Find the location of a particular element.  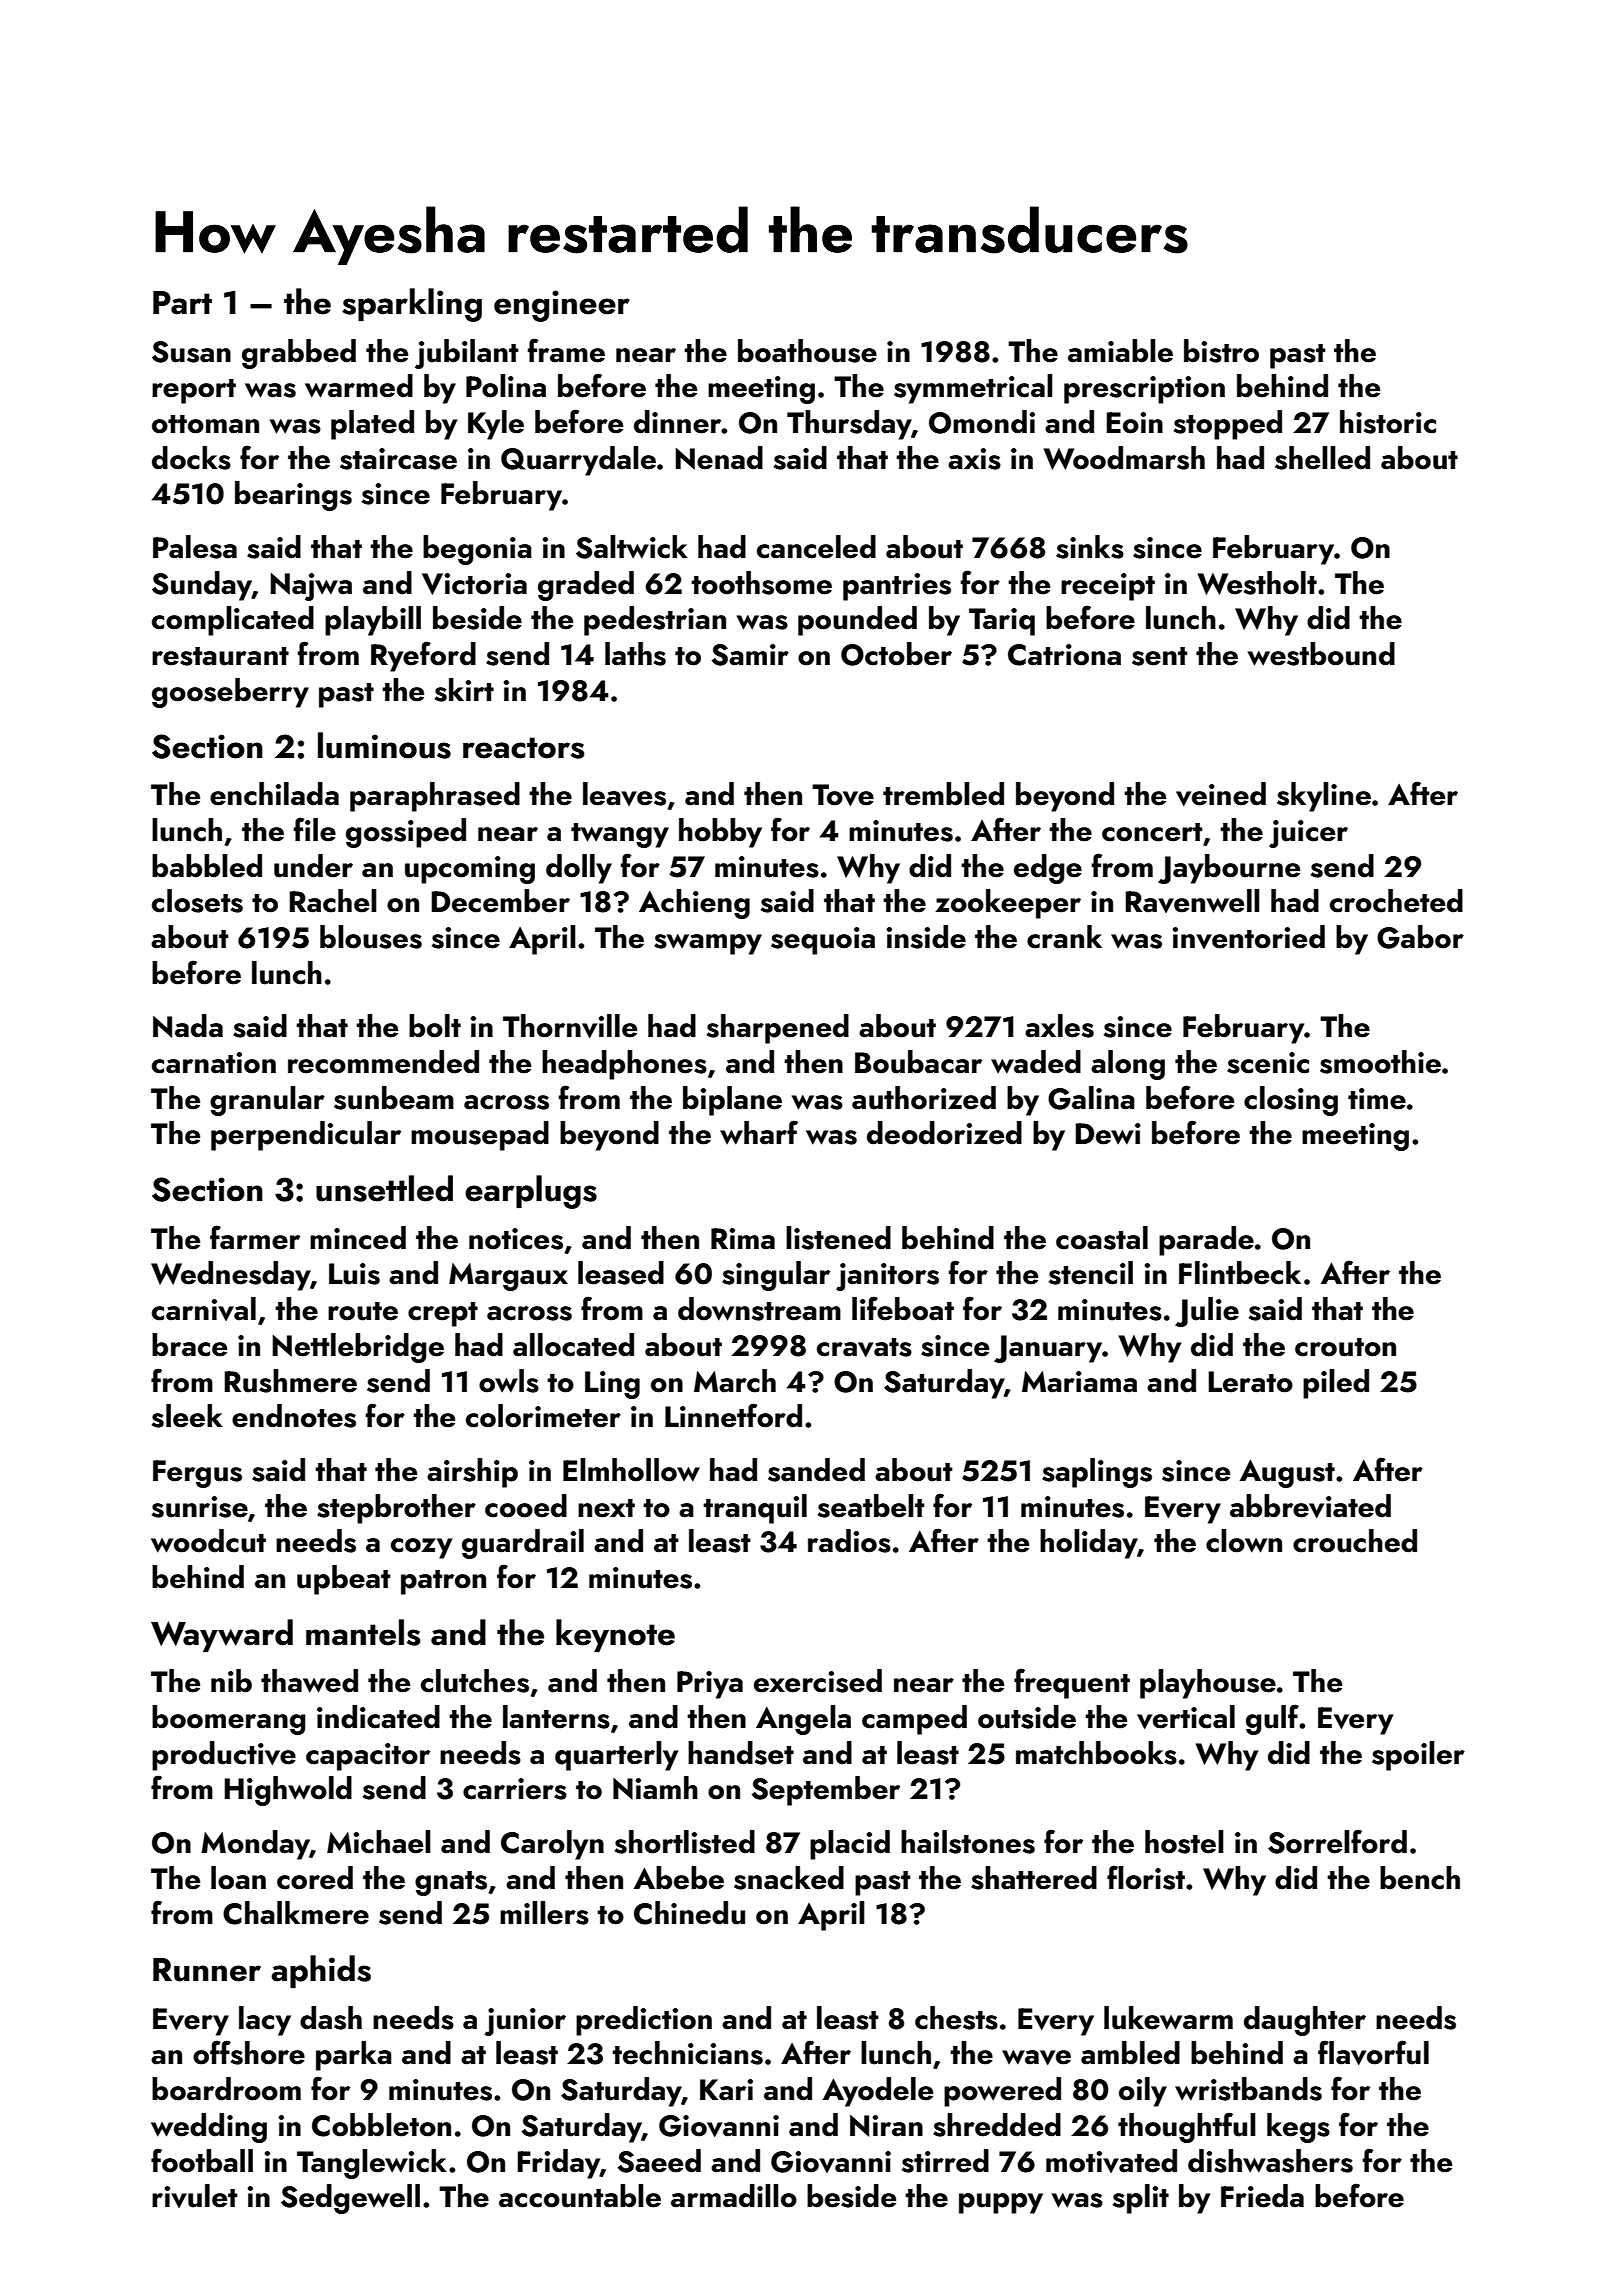

coastal is located at coordinates (1102, 1238).
